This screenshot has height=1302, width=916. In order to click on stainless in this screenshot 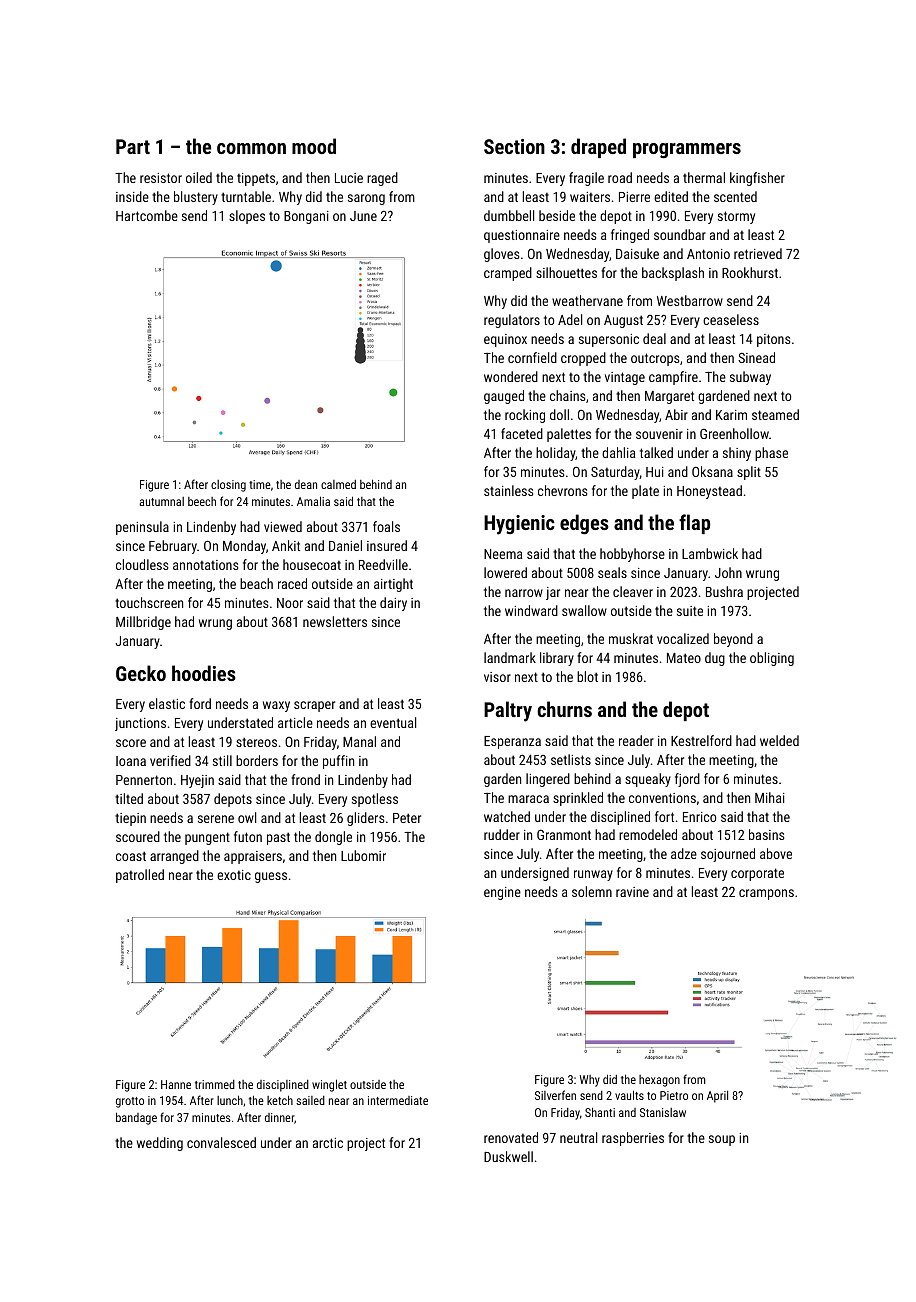, I will do `click(508, 490)`.
